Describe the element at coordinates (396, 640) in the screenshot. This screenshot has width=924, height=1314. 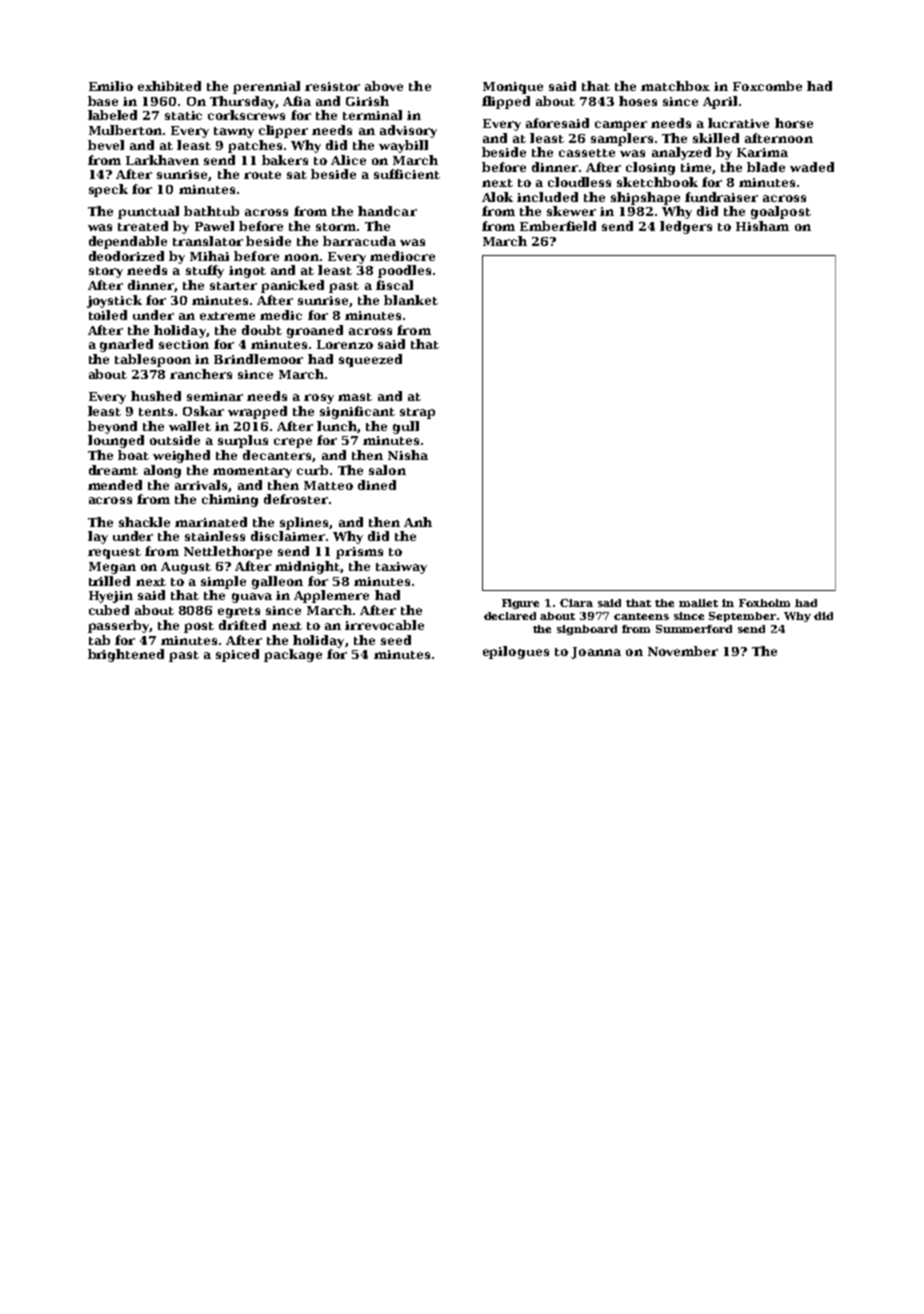
I see `seed` at that location.
